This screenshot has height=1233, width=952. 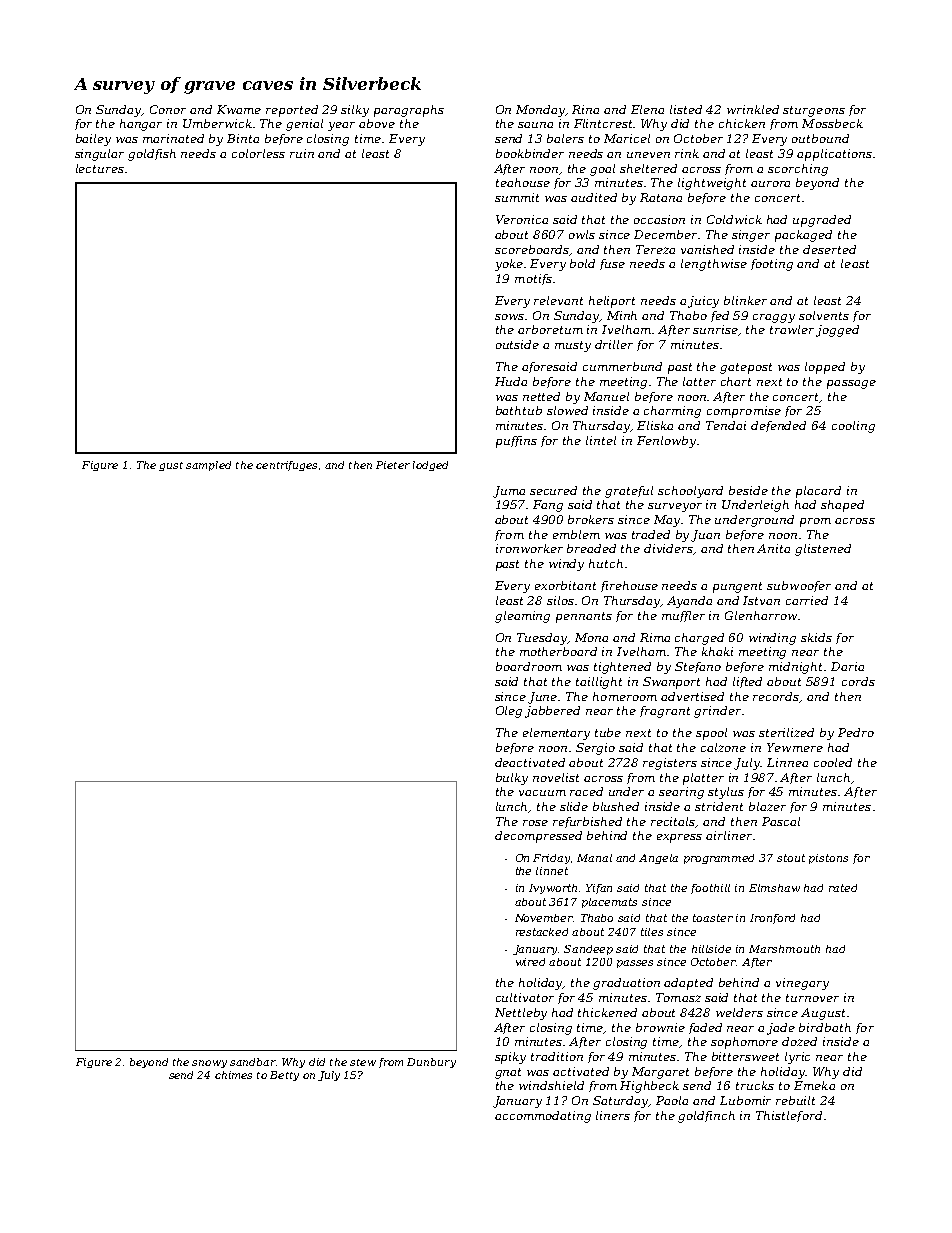 I want to click on Pieter, so click(x=393, y=465).
